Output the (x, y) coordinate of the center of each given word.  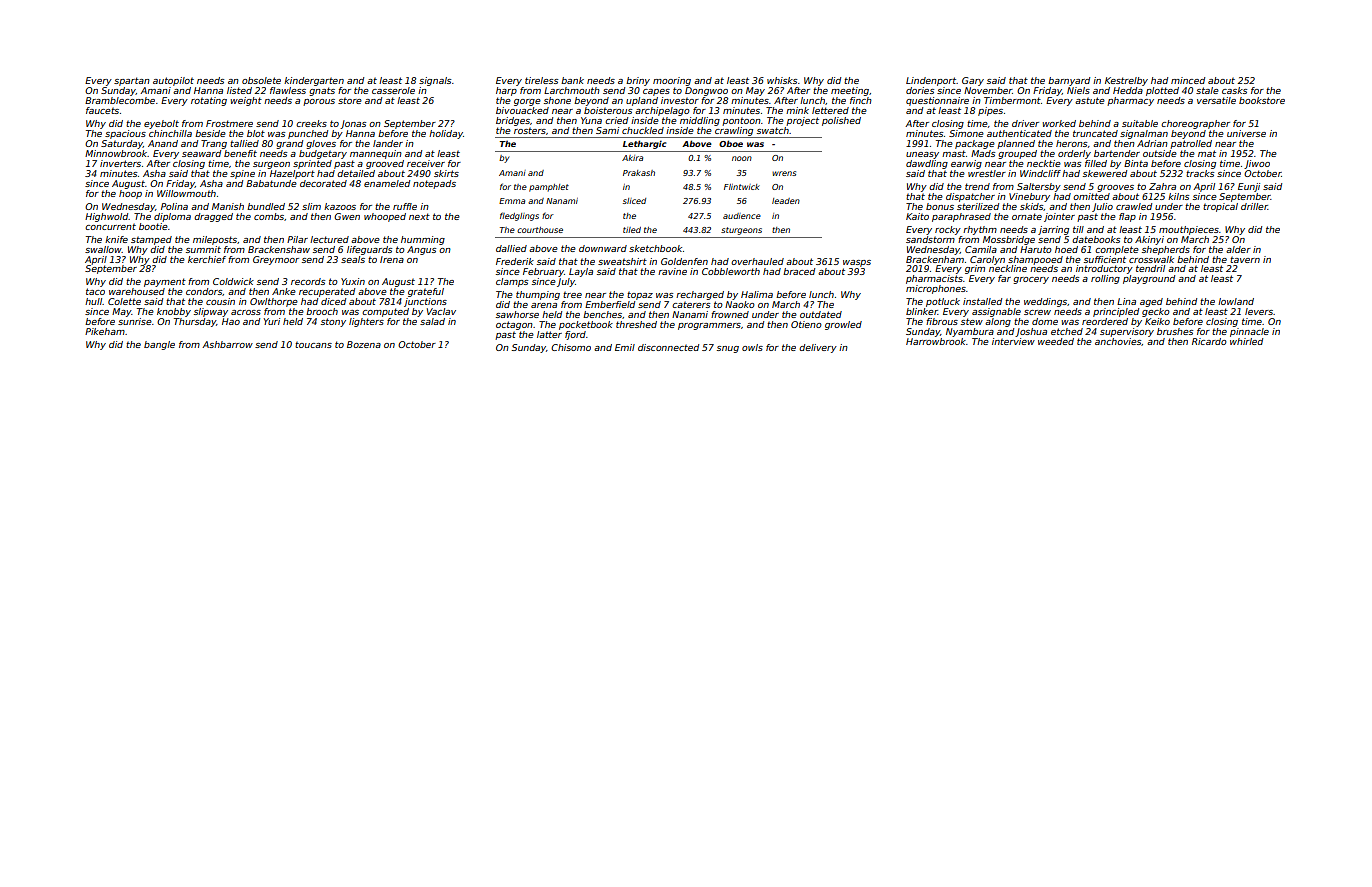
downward (603, 248)
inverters (120, 163)
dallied (511, 248)
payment (165, 282)
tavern (1245, 259)
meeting (850, 91)
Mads (983, 153)
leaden (786, 201)
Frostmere (229, 123)
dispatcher (970, 197)
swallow (103, 249)
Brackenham (935, 259)
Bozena (364, 344)
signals (435, 81)
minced (1188, 80)
